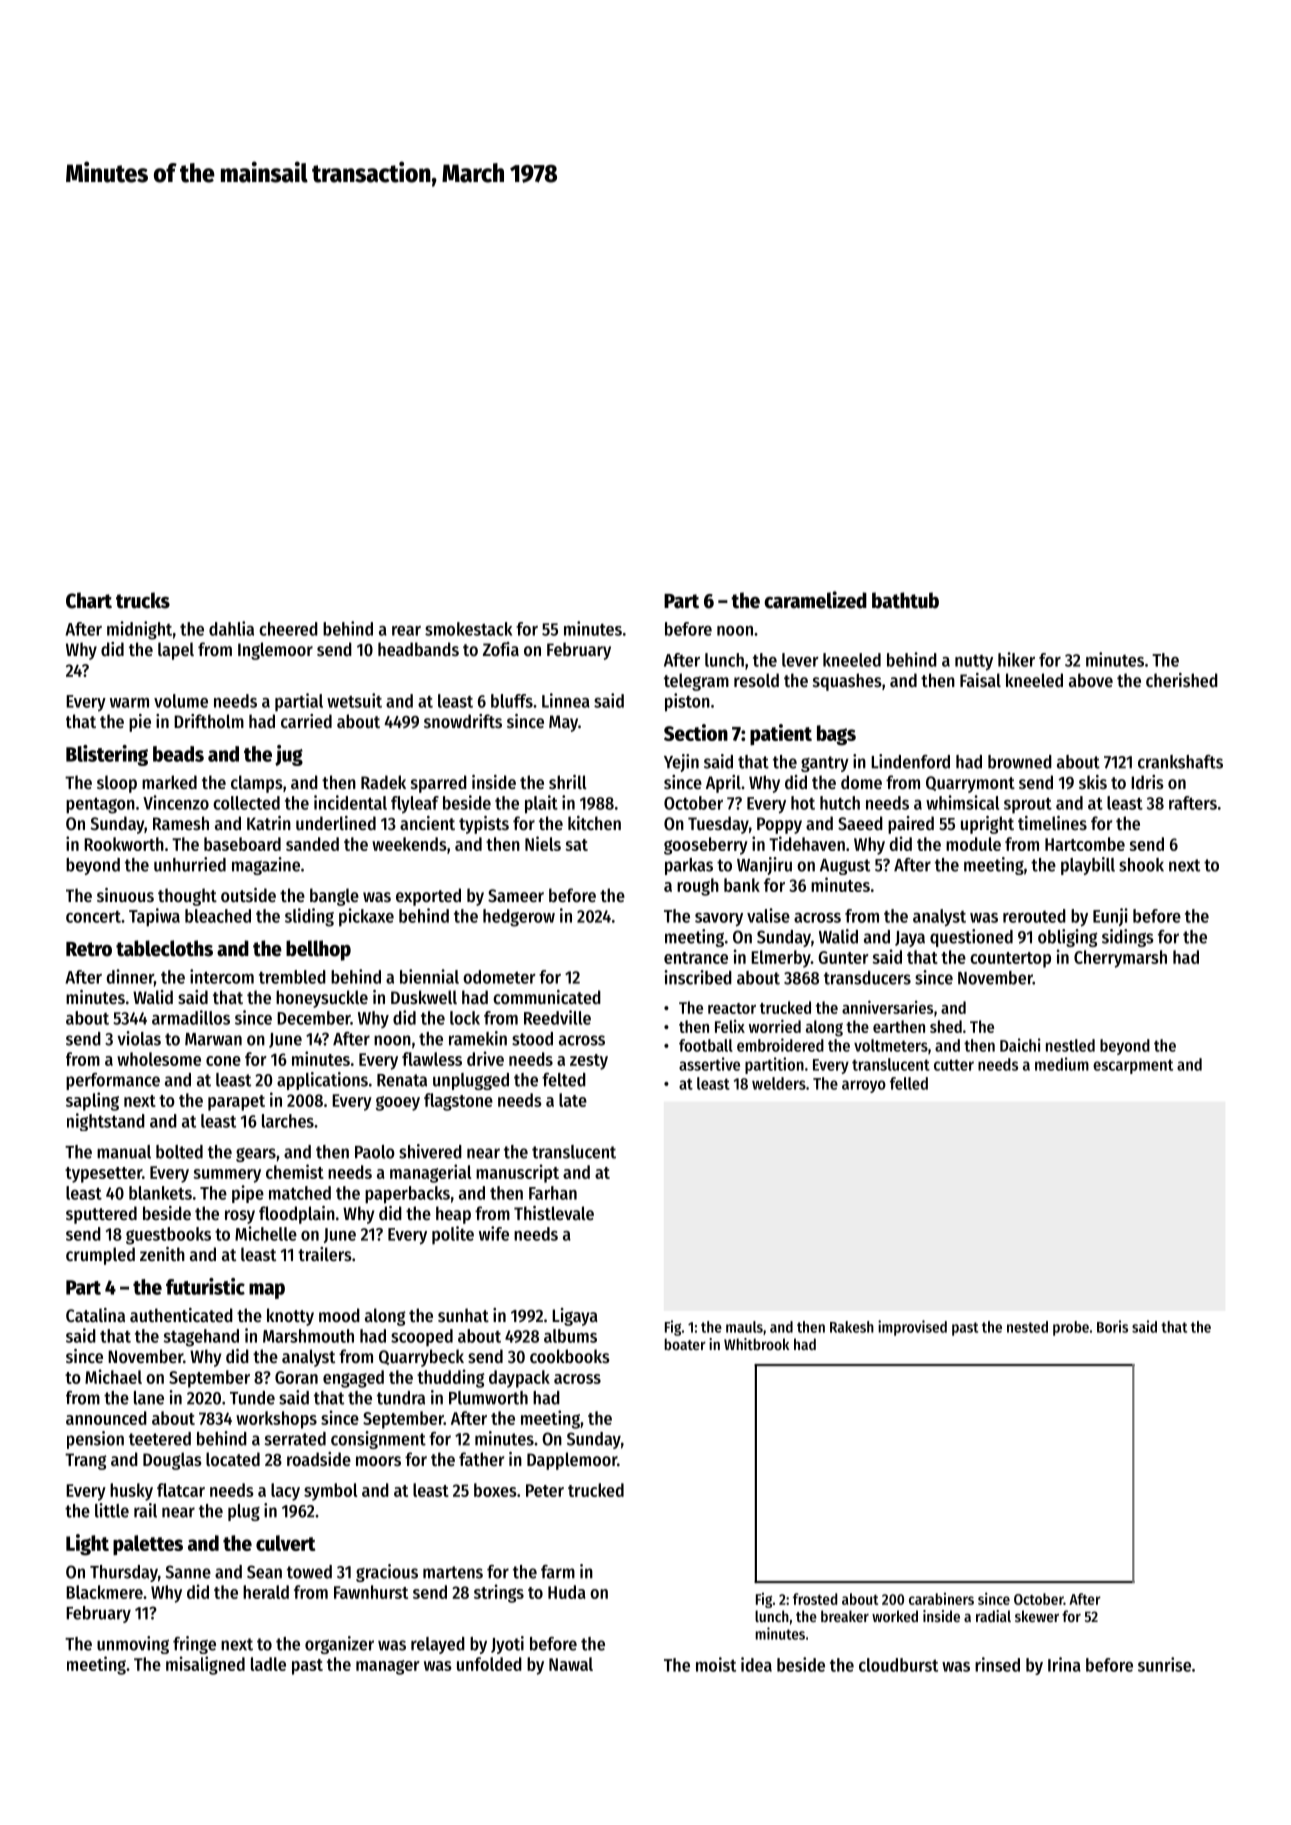 The height and width of the document is (1825, 1291). Describe the element at coordinates (997, 1664) in the document. I see `rinsed` at that location.
